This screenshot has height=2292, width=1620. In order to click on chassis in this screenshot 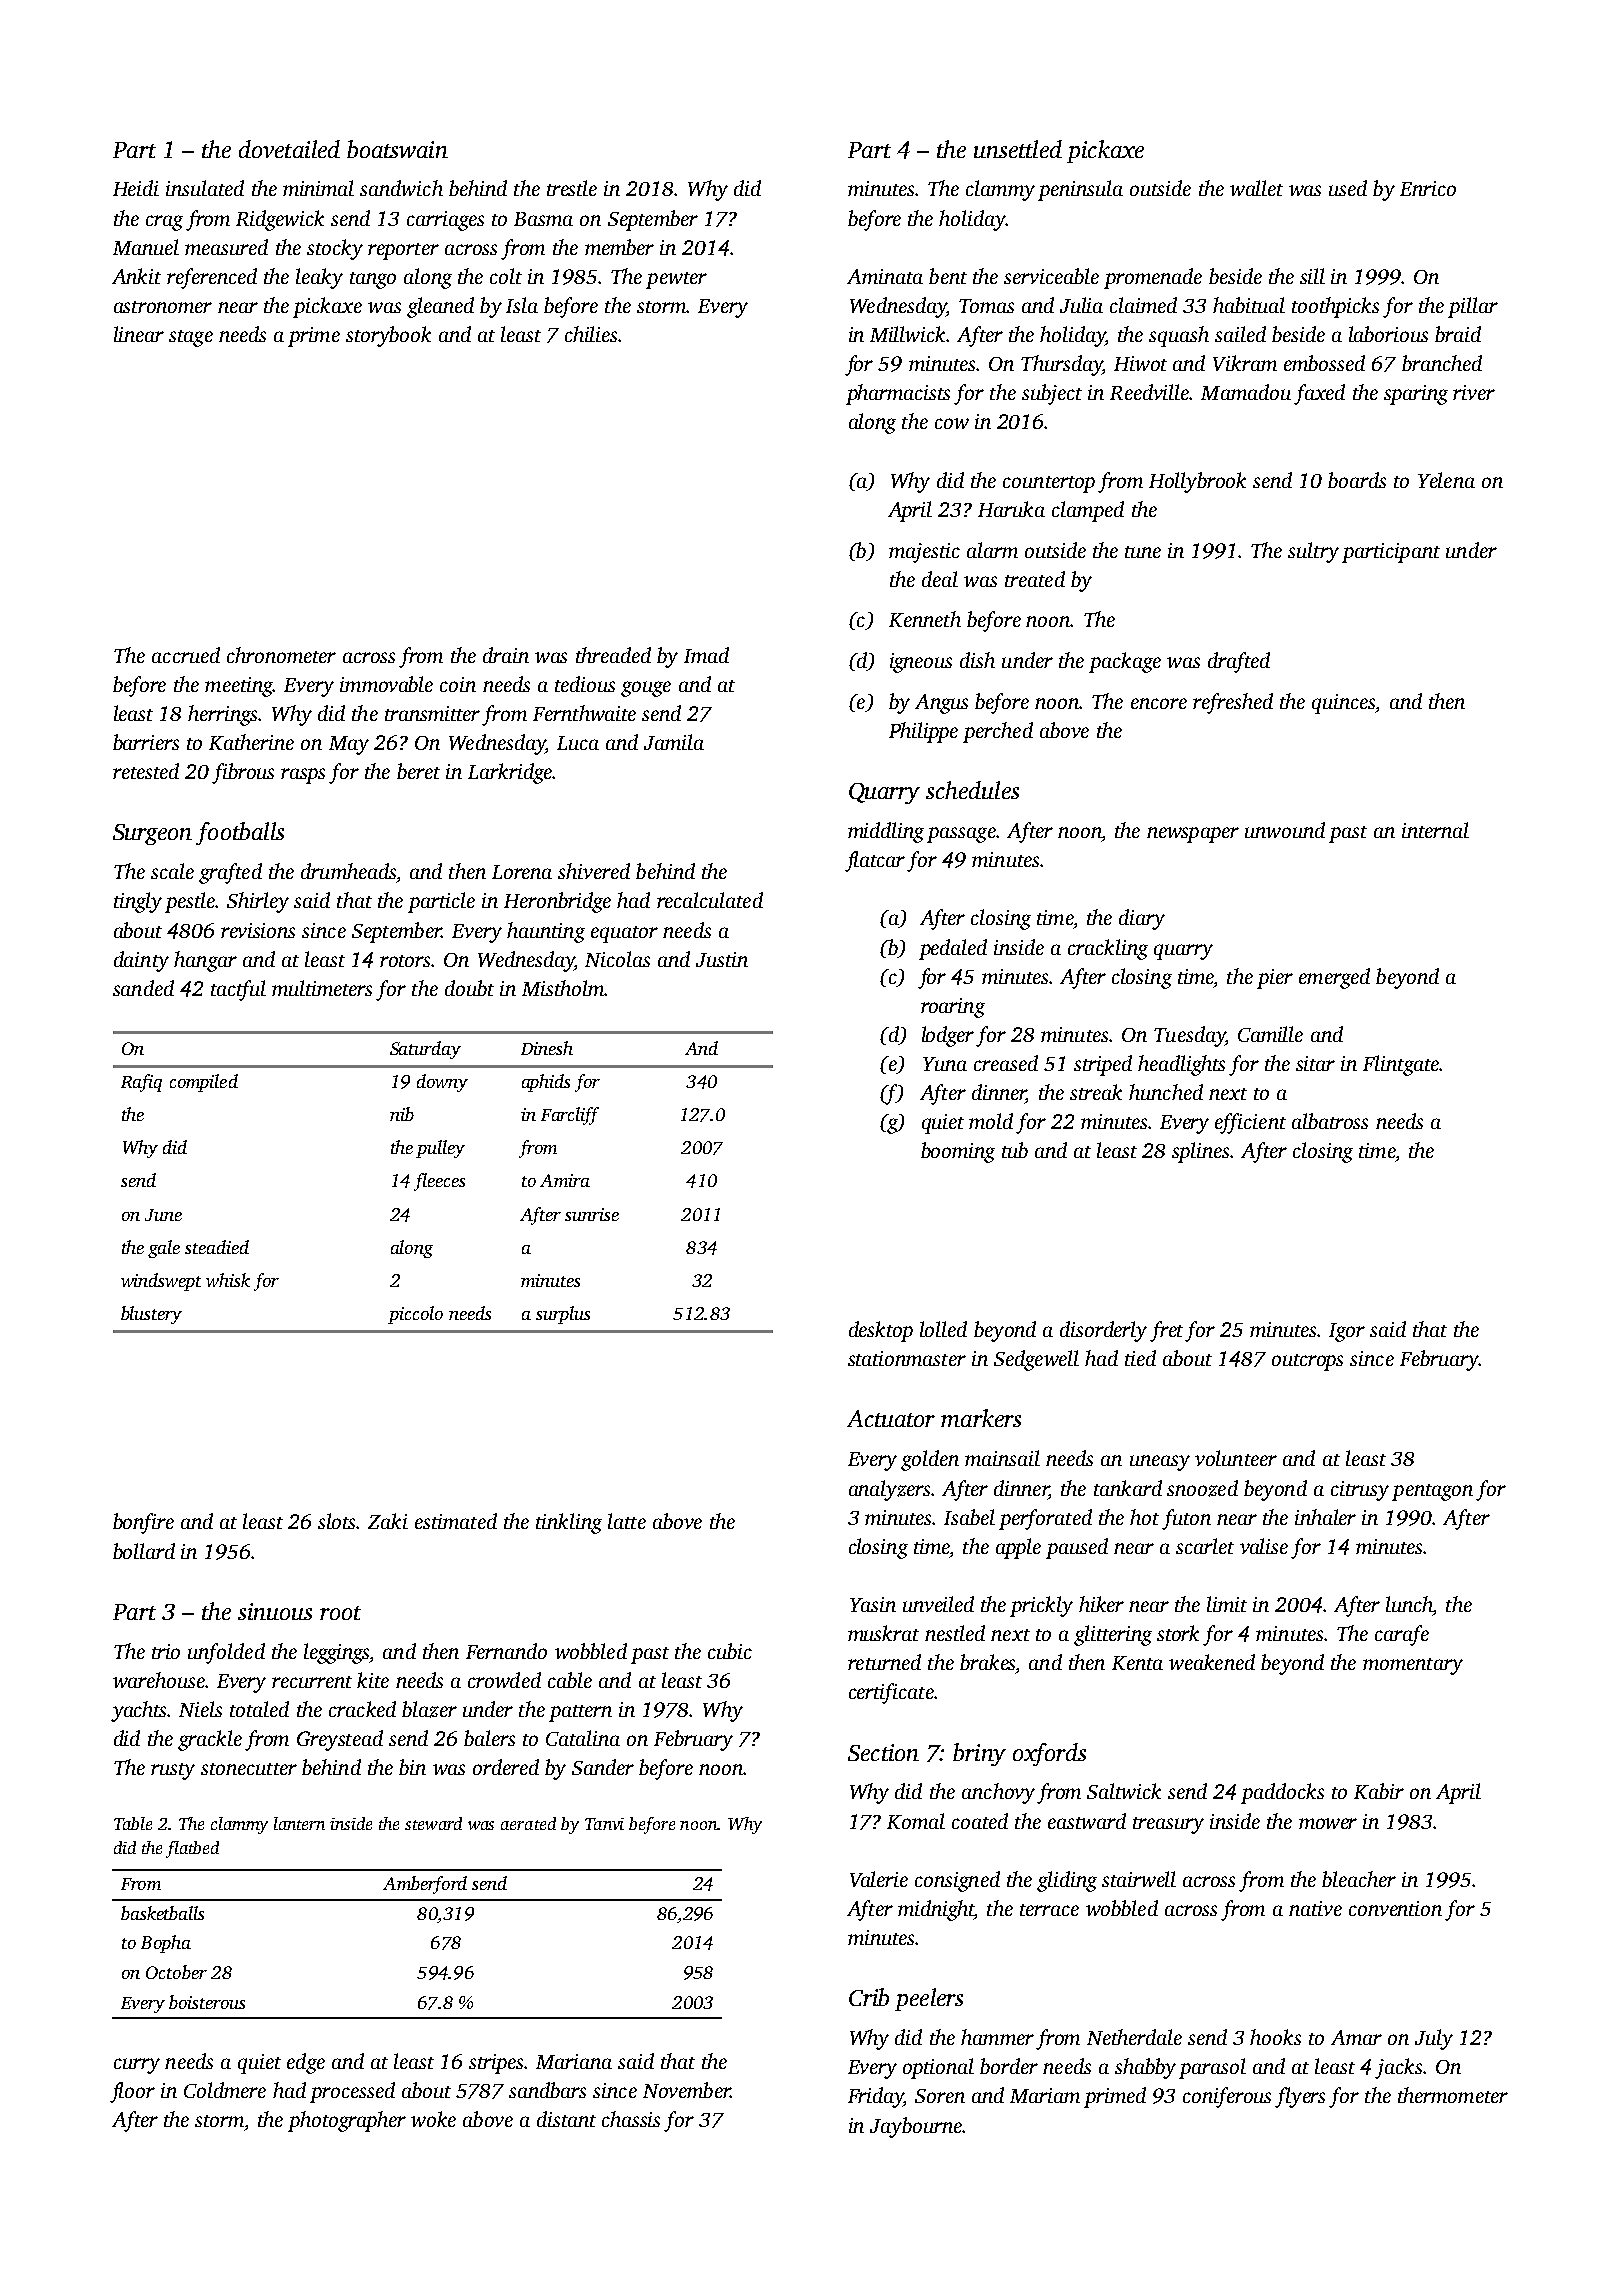, I will do `click(631, 2119)`.
